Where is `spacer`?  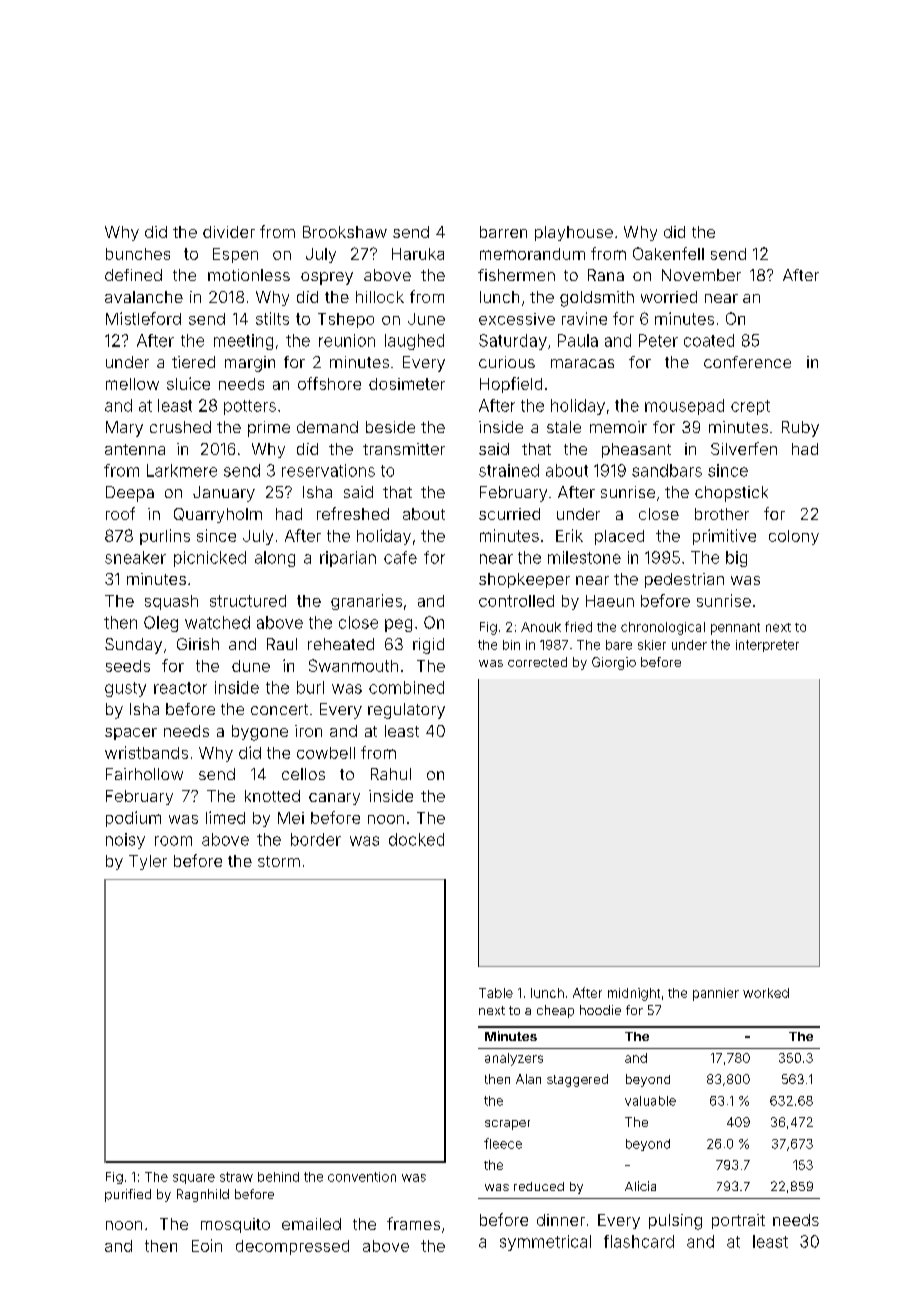 spacer is located at coordinates (131, 734).
